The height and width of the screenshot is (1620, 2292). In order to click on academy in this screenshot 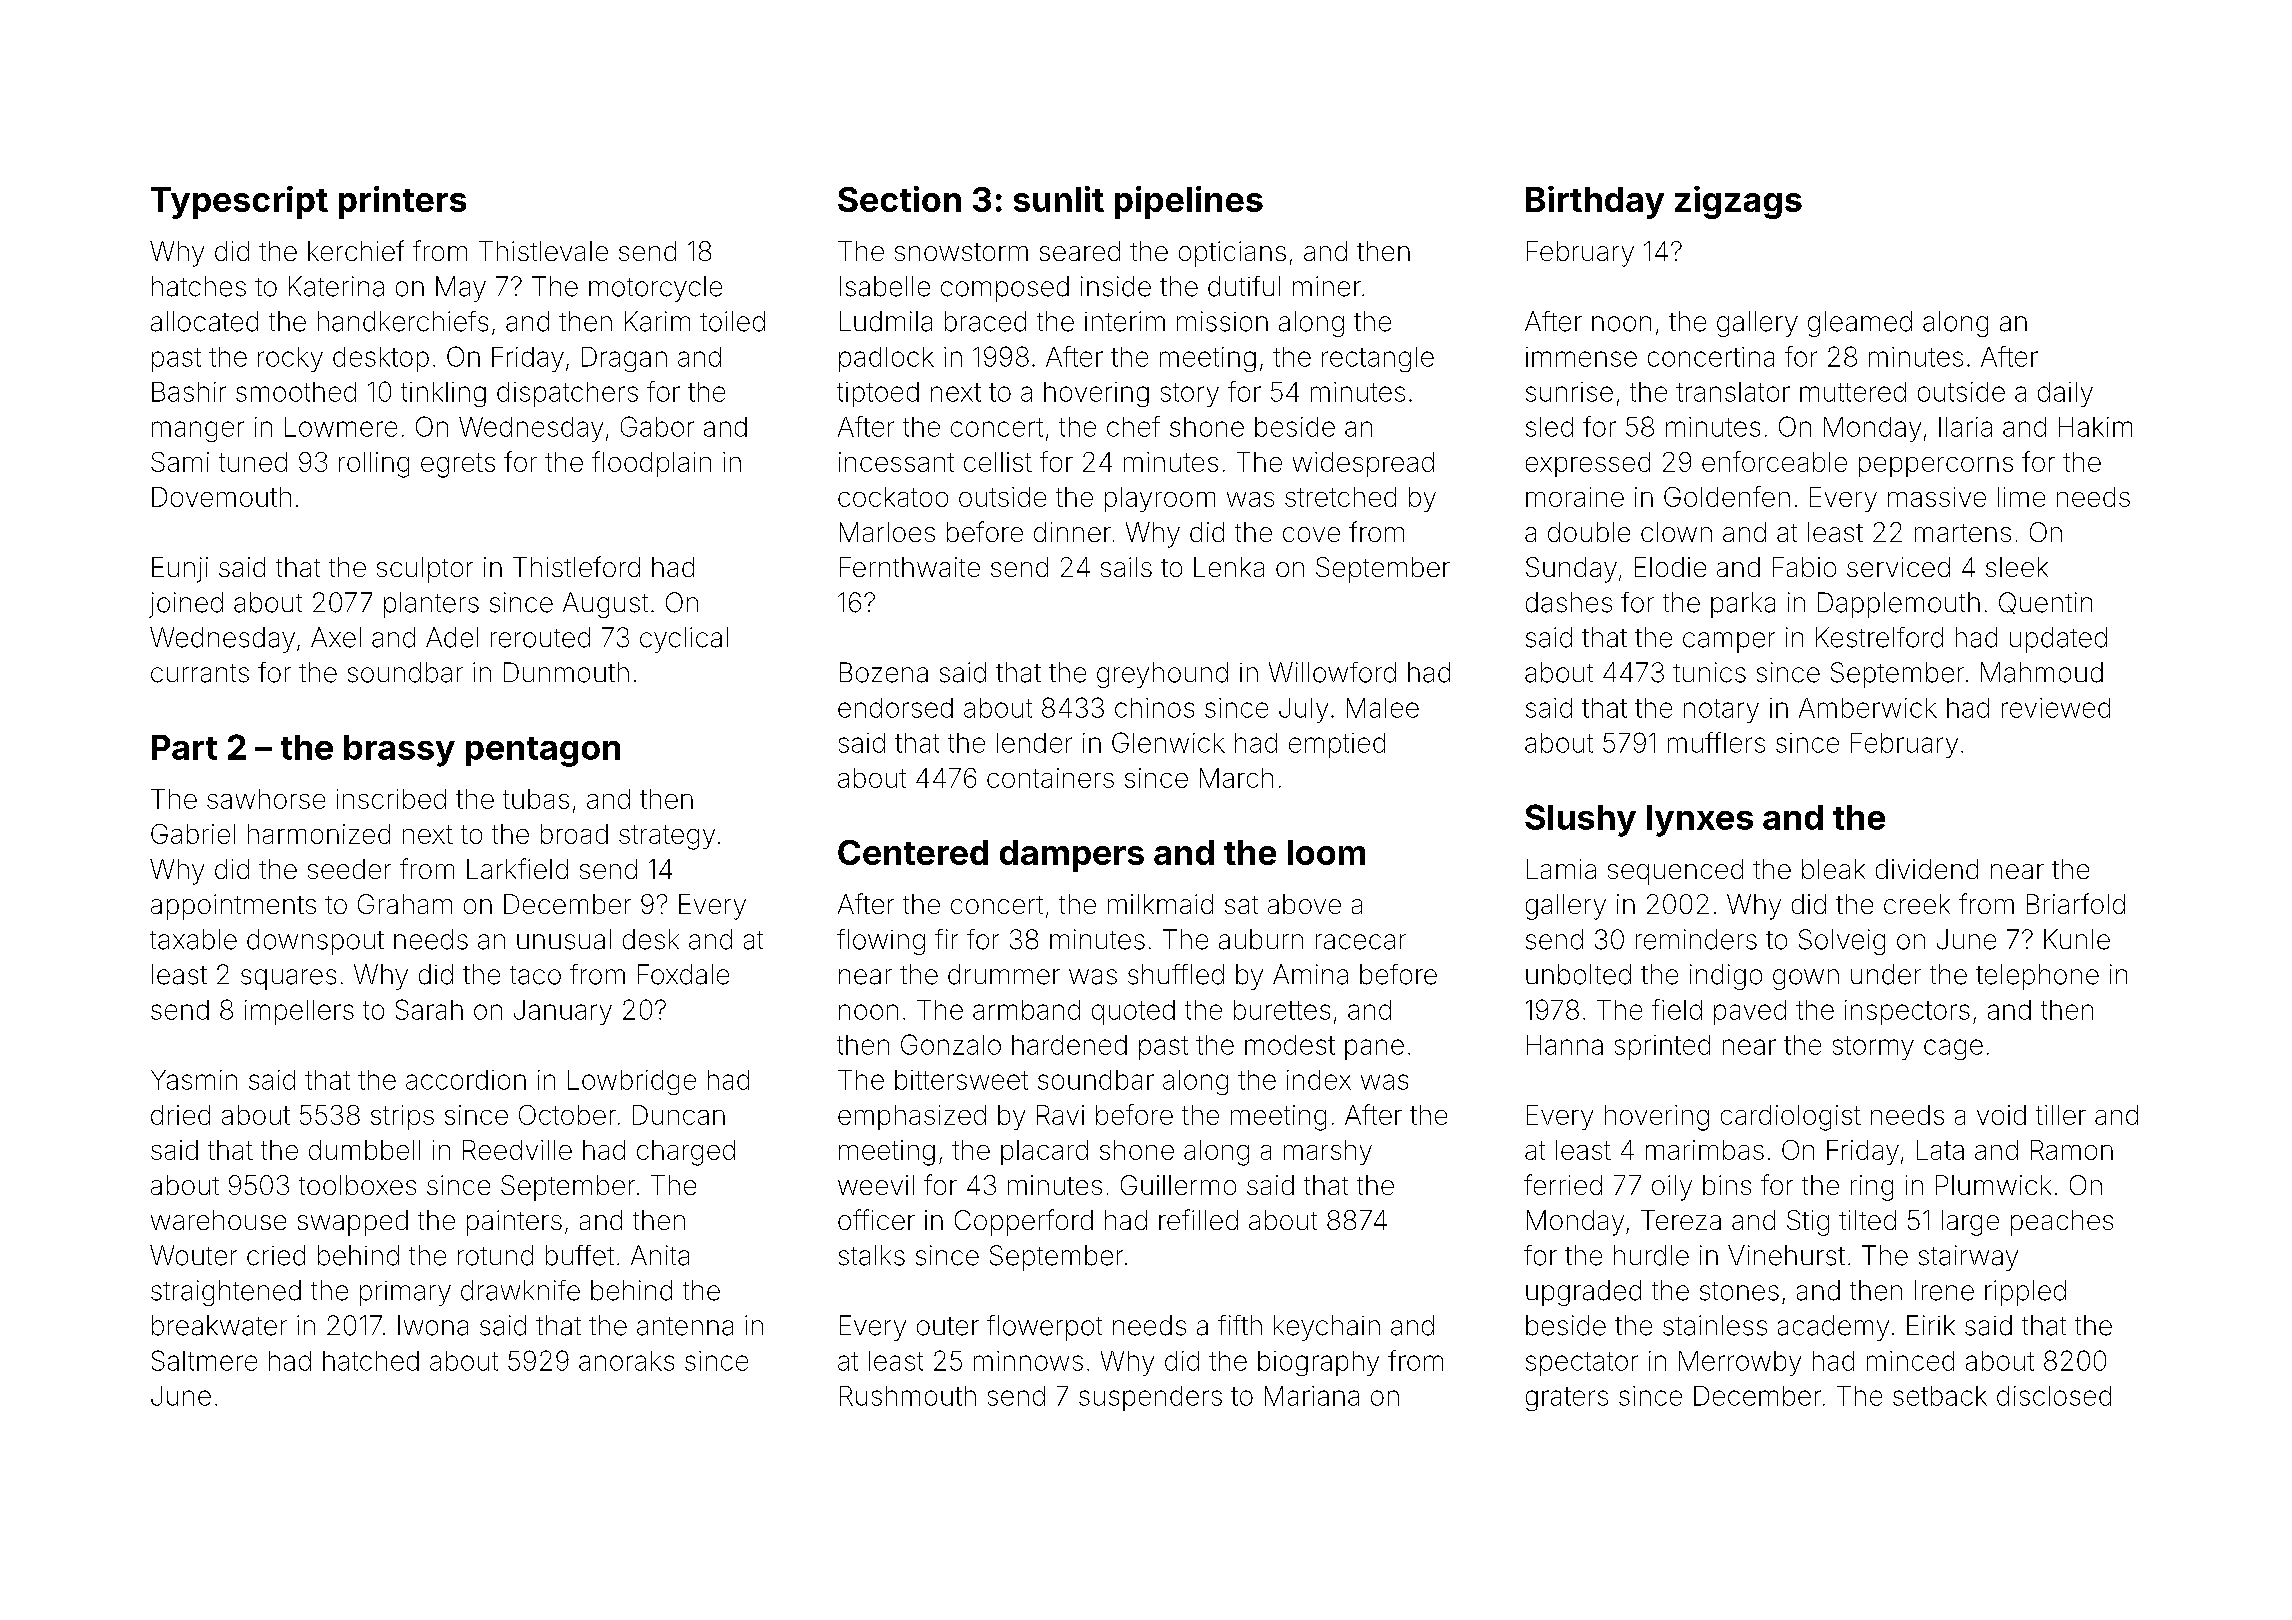, I will do `click(1833, 1328)`.
